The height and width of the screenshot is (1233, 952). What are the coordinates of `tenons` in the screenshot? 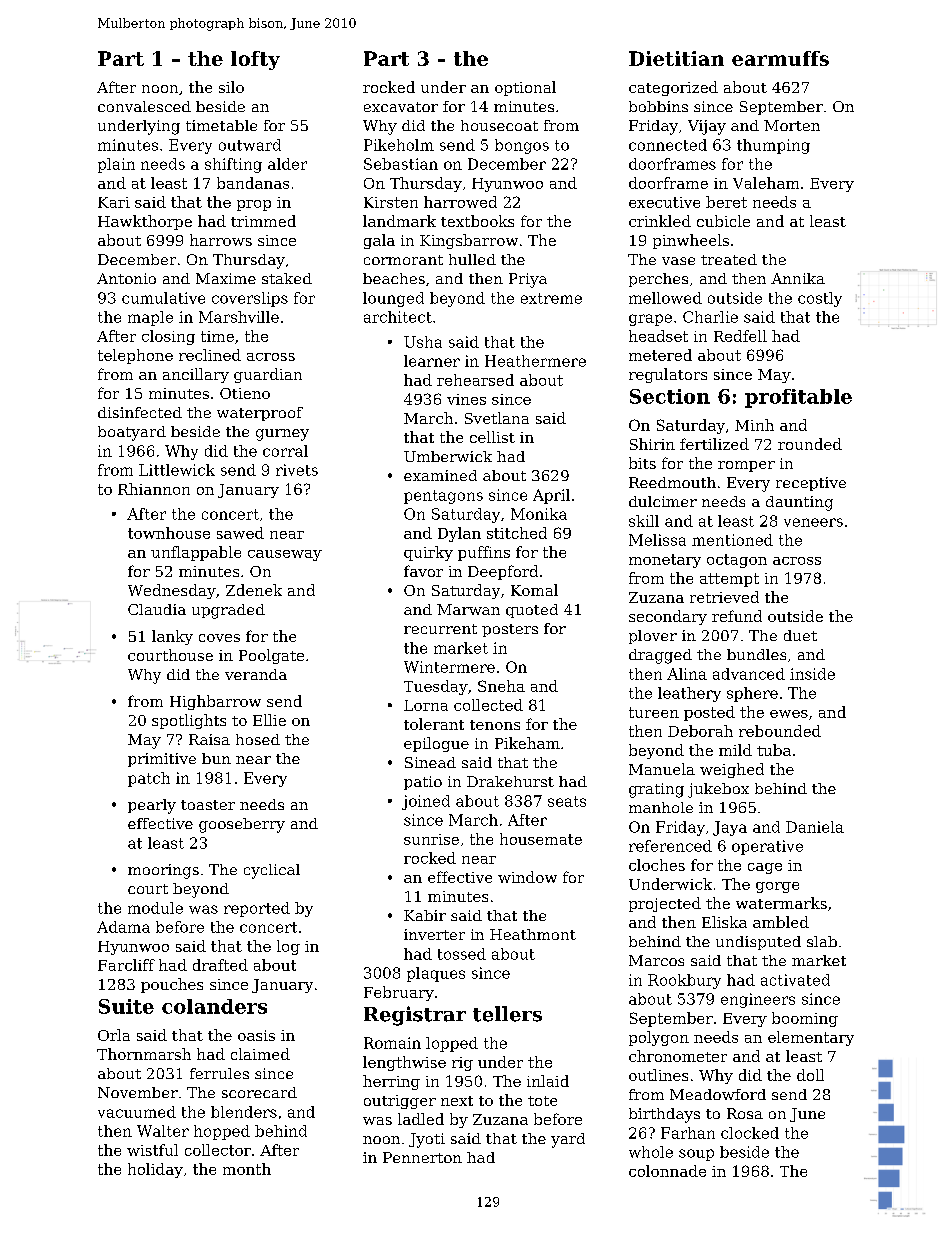 It's located at (495, 725).
